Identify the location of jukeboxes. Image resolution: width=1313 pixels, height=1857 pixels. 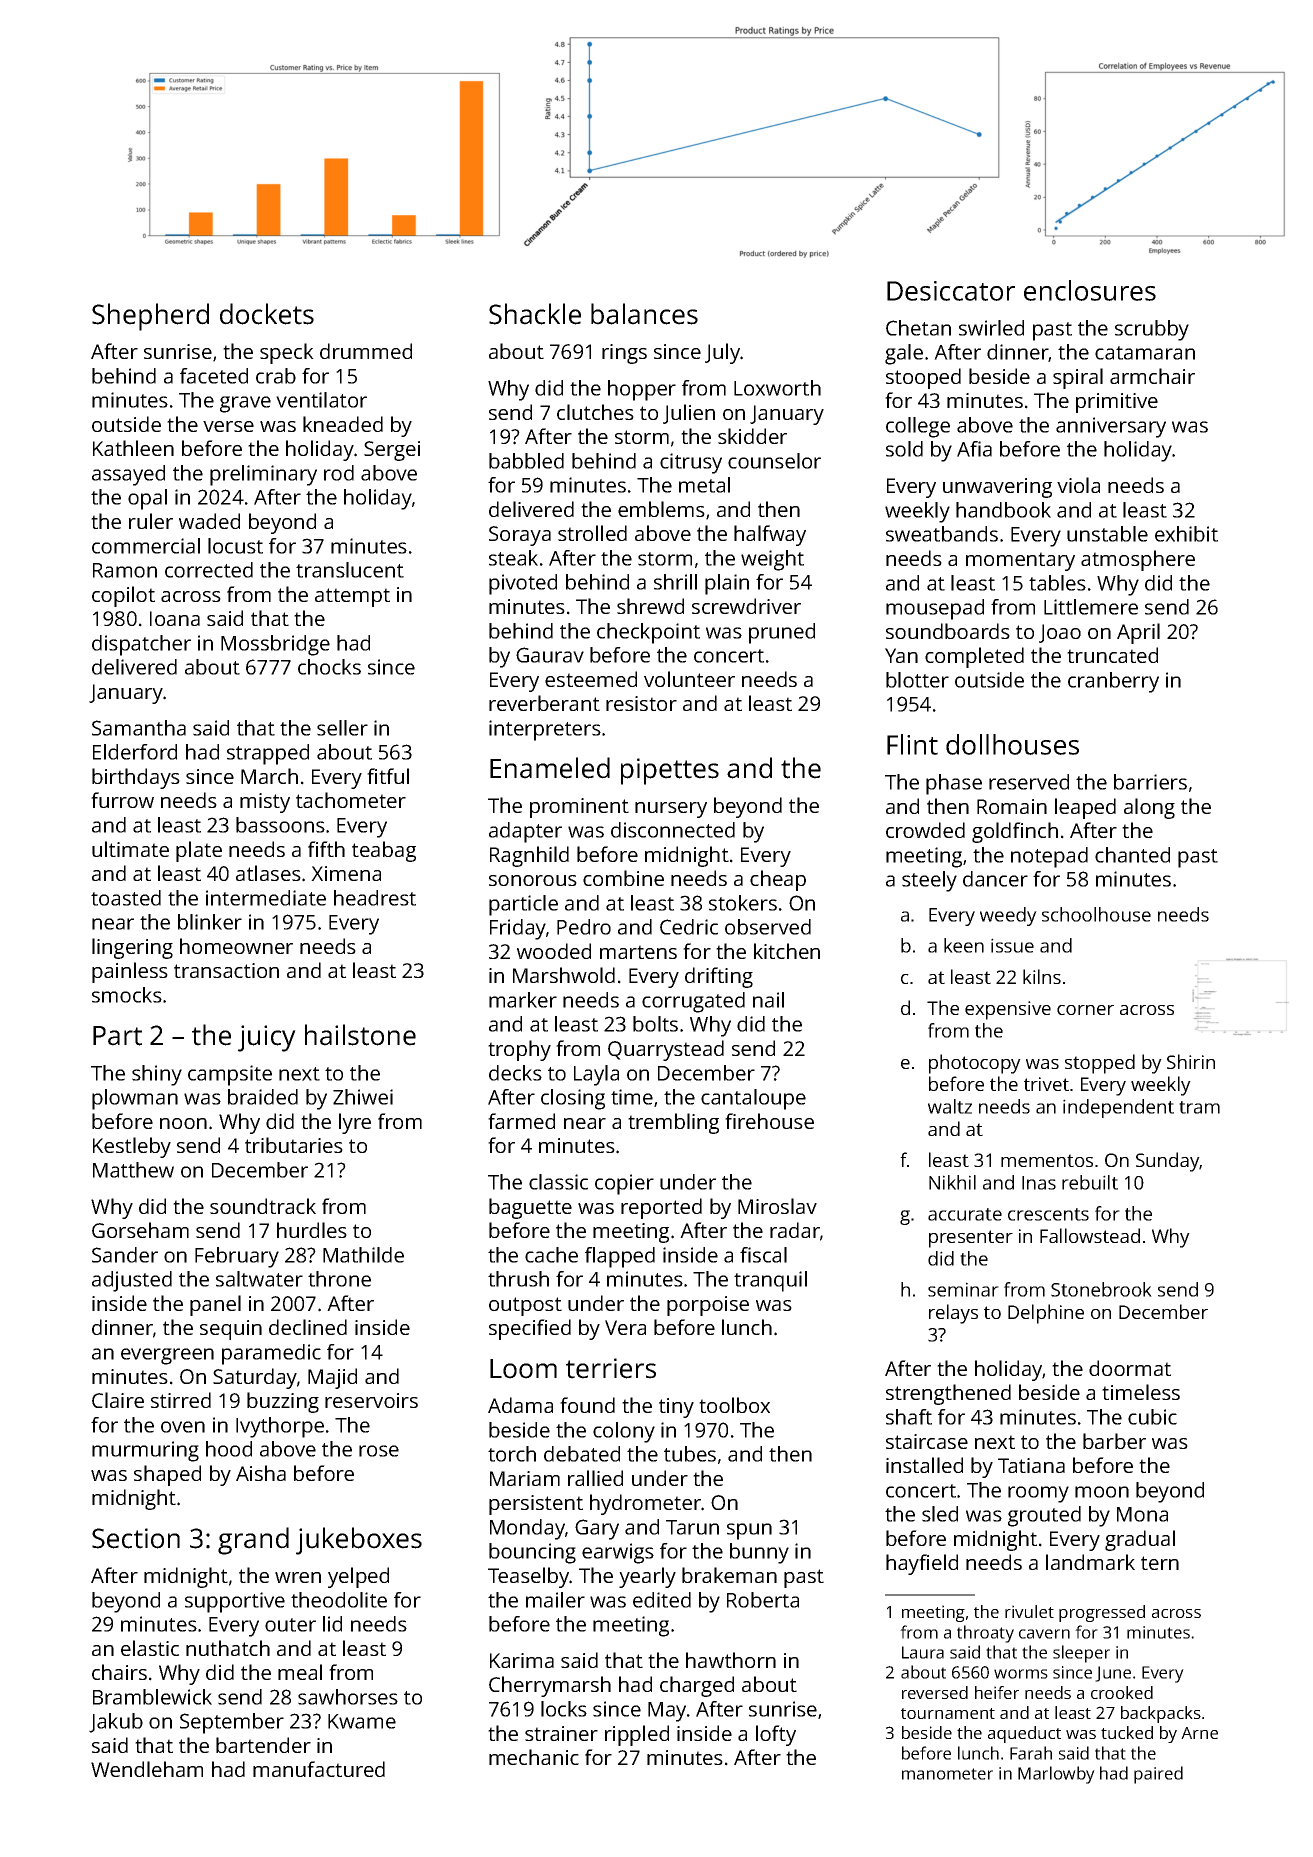
(359, 1541).
